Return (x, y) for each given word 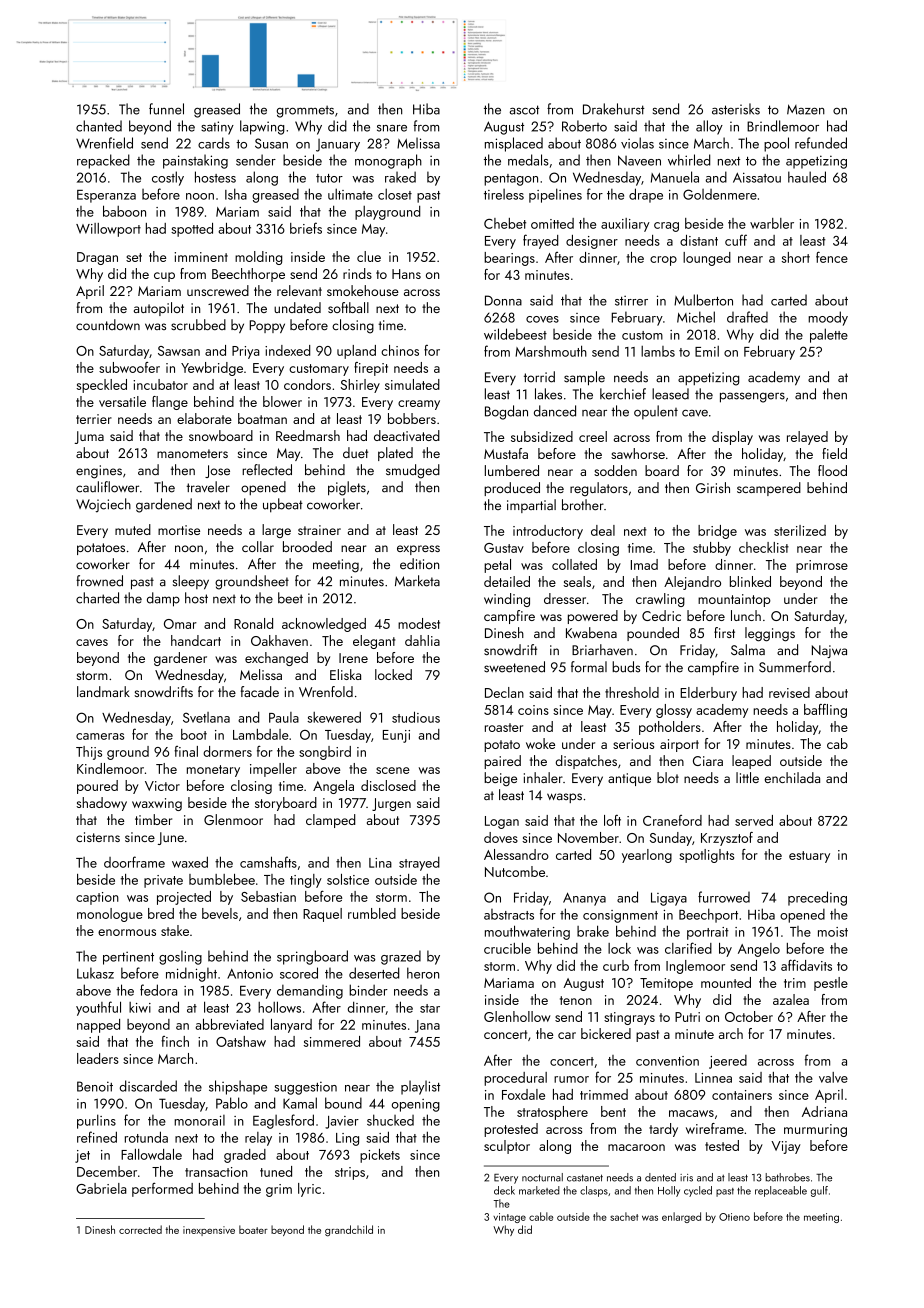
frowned (99, 581)
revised (789, 692)
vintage (509, 1218)
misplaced (514, 144)
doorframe (134, 862)
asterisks (736, 109)
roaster (504, 727)
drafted (747, 317)
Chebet (505, 223)
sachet (624, 1216)
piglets (347, 488)
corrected (140, 1229)
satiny (217, 128)
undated (297, 307)
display (732, 438)
